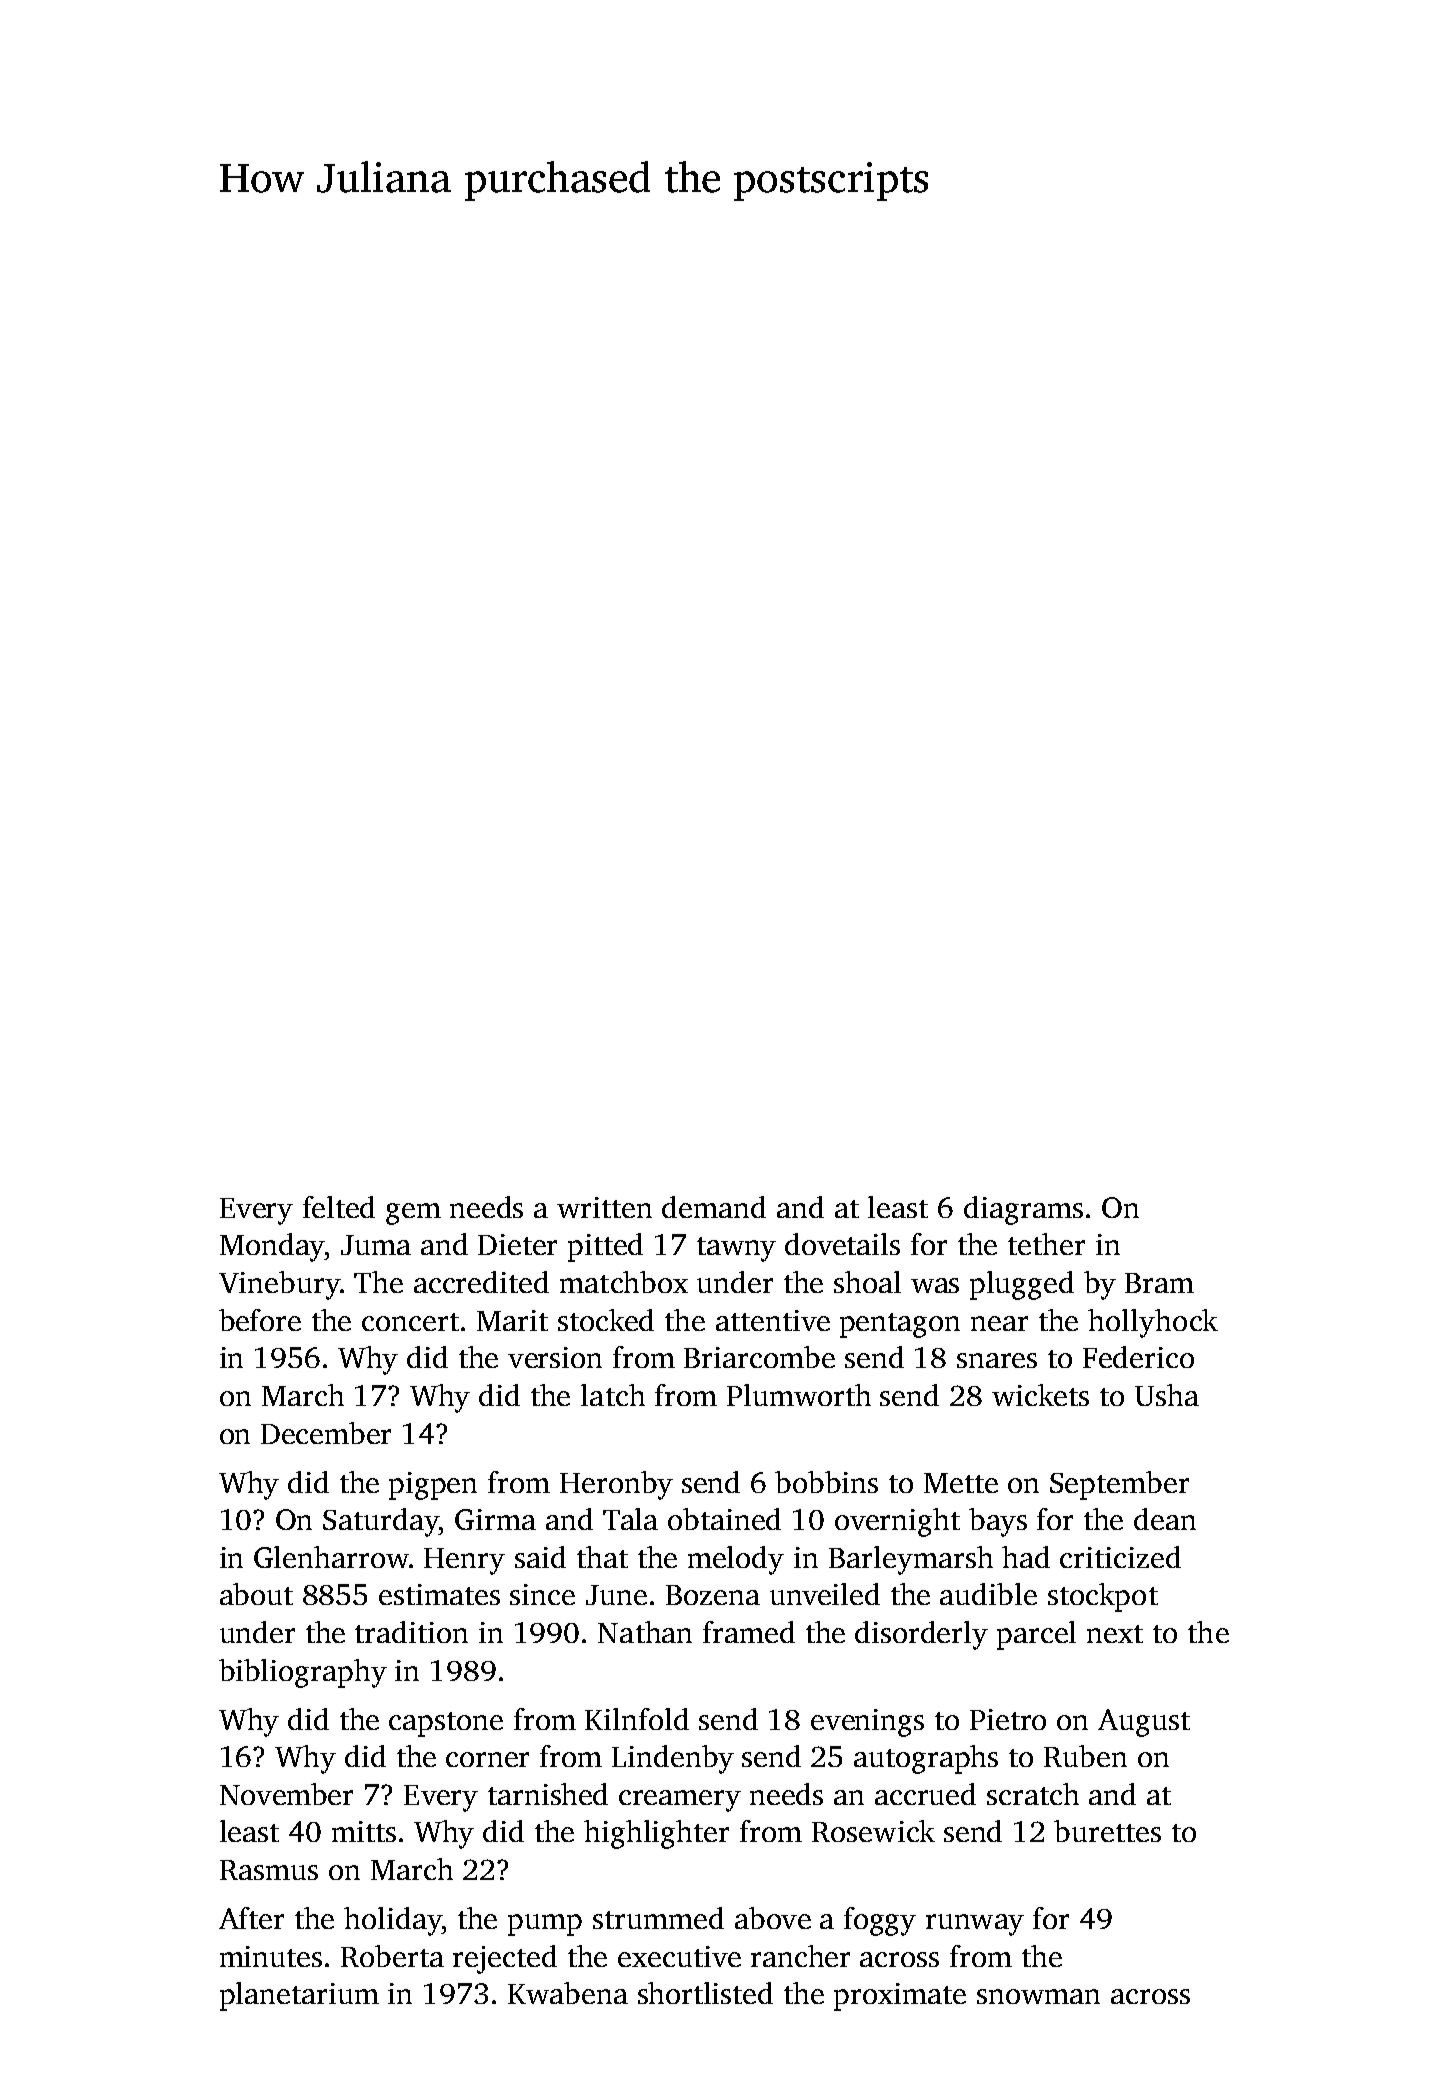 This image has height=2100, width=1450. Describe the element at coordinates (1085, 1756) in the image. I see `Ruben` at that location.
